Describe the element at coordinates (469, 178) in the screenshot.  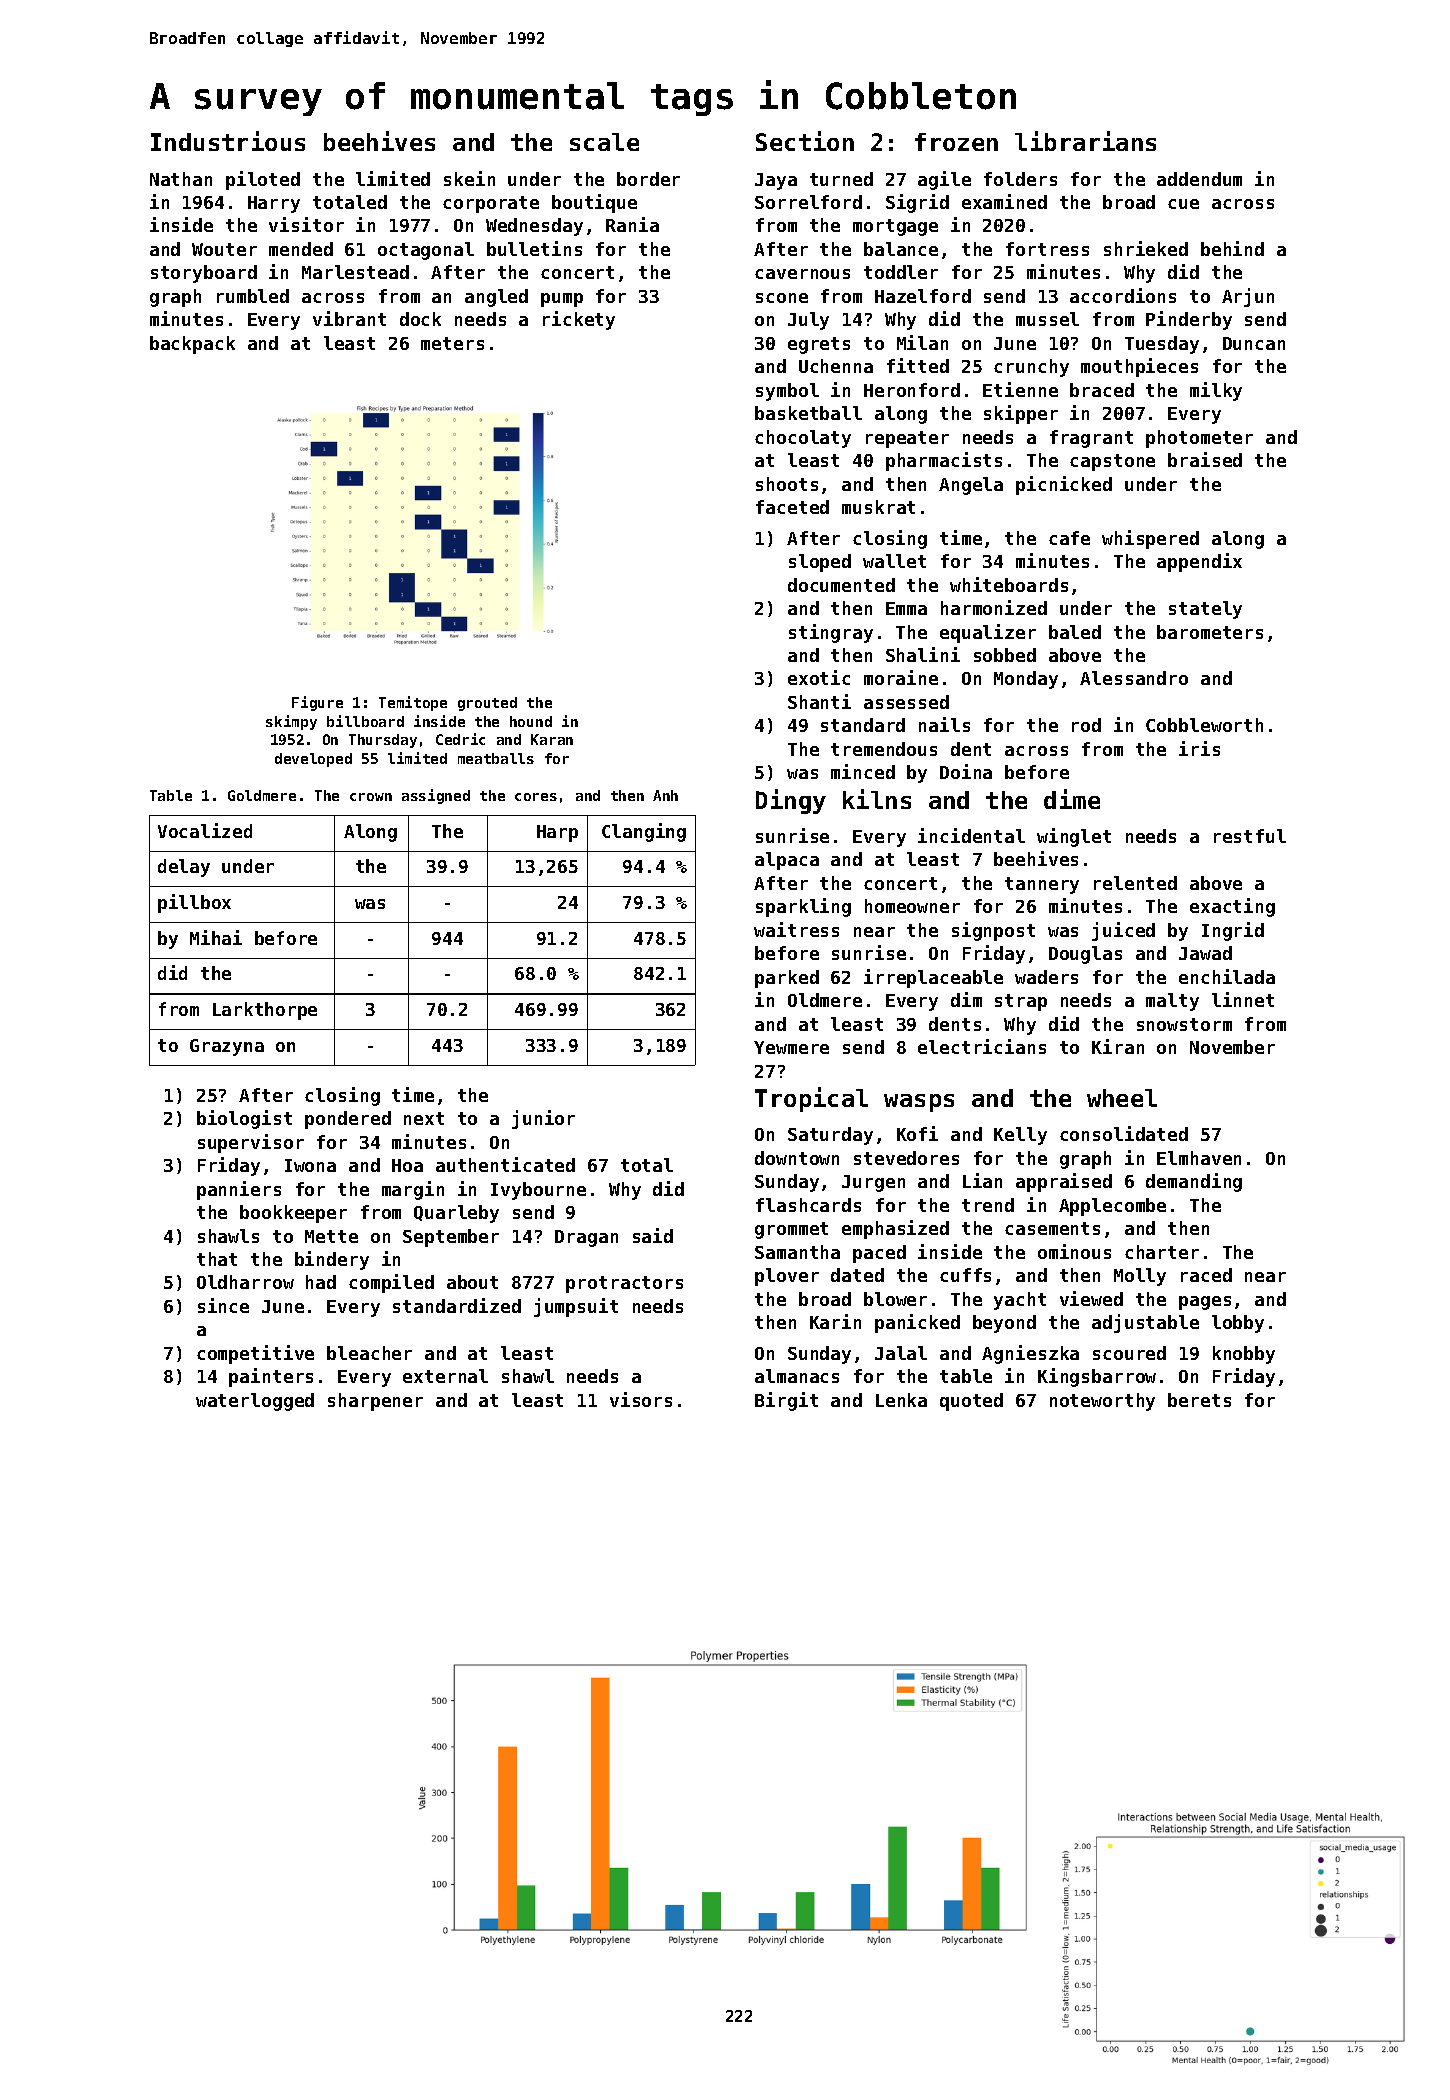
I see `skein` at that location.
